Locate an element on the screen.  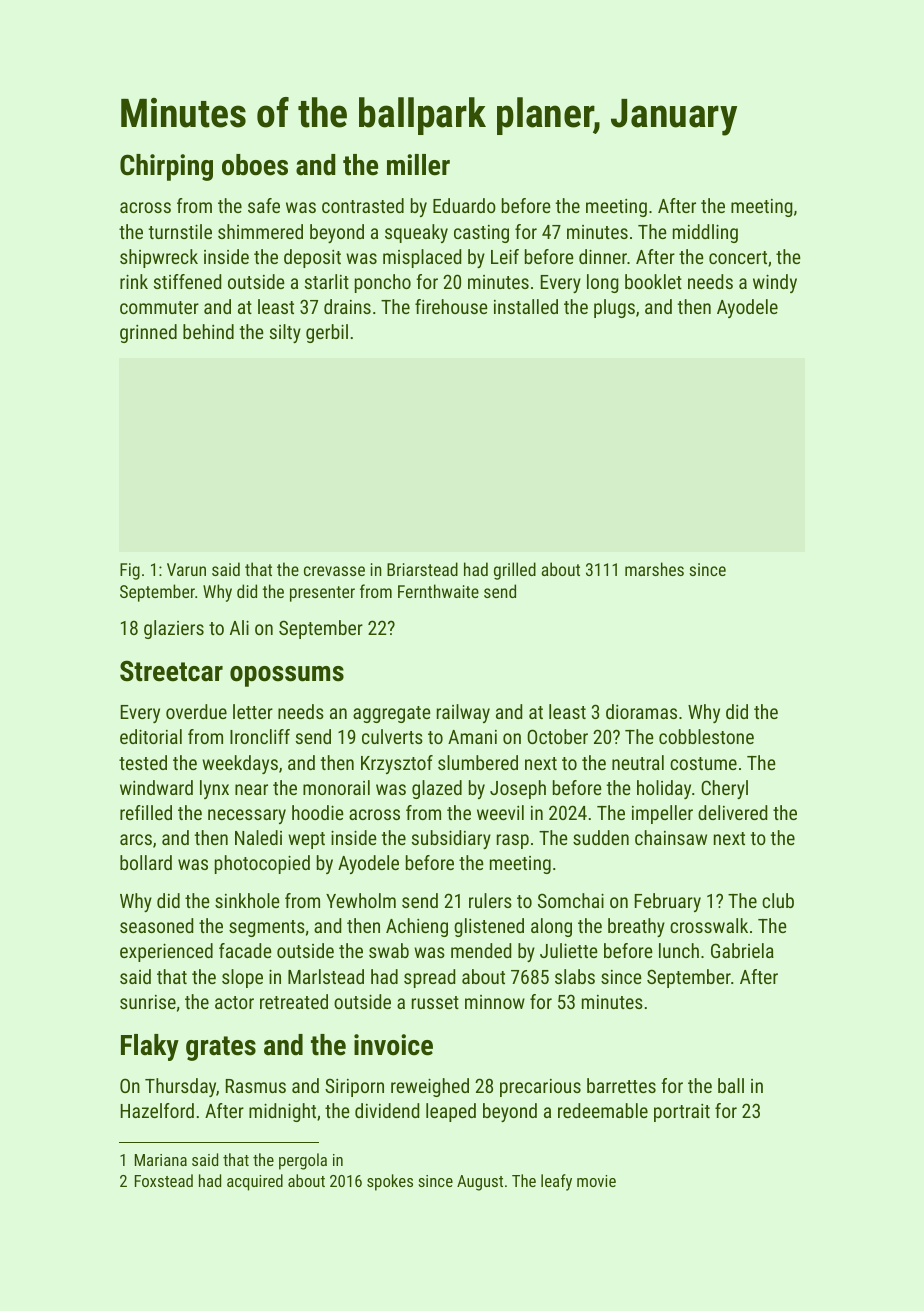
middling is located at coordinates (705, 233).
